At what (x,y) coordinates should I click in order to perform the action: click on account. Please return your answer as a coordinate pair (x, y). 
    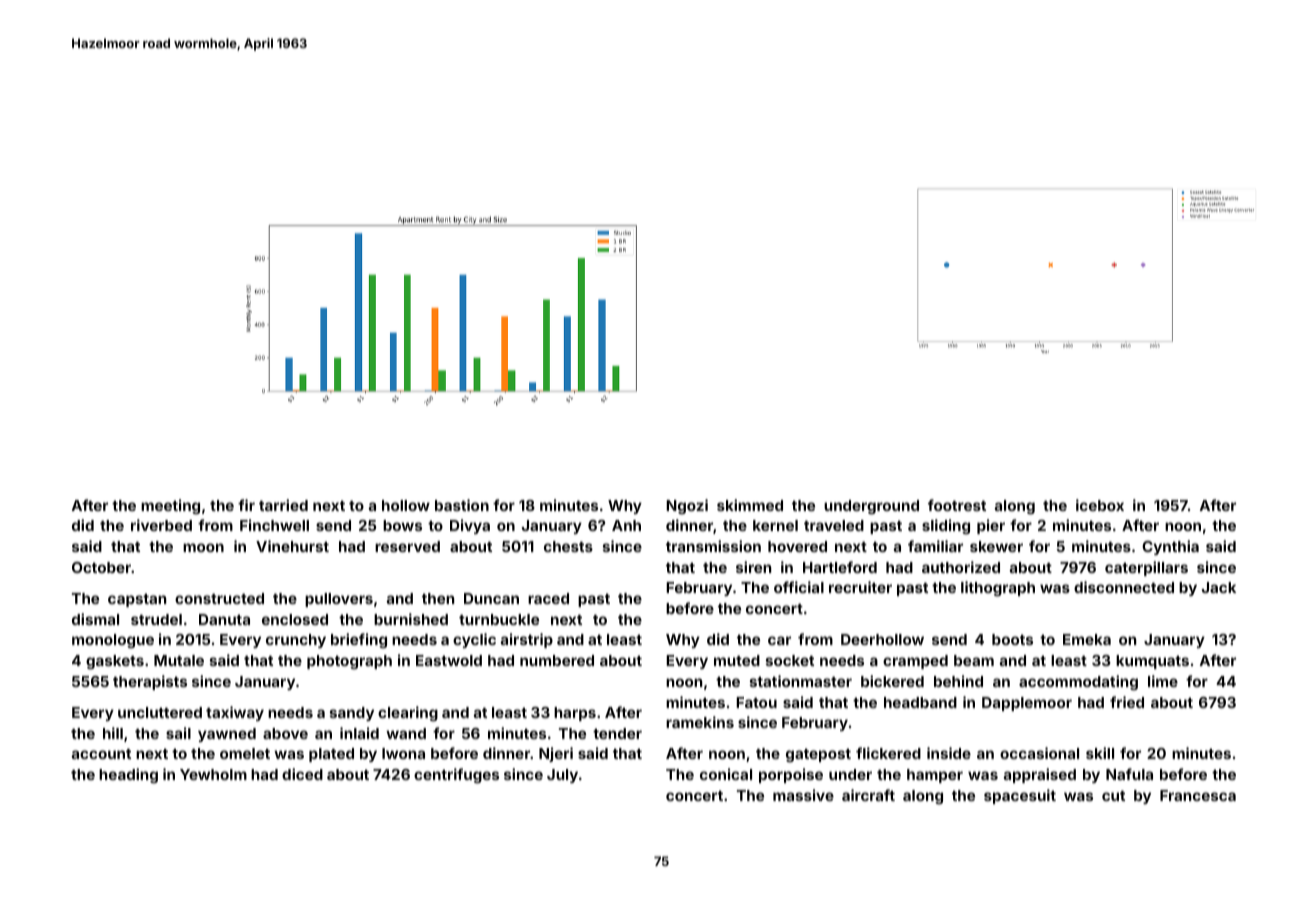
    Looking at the image, I should click on (101, 754).
